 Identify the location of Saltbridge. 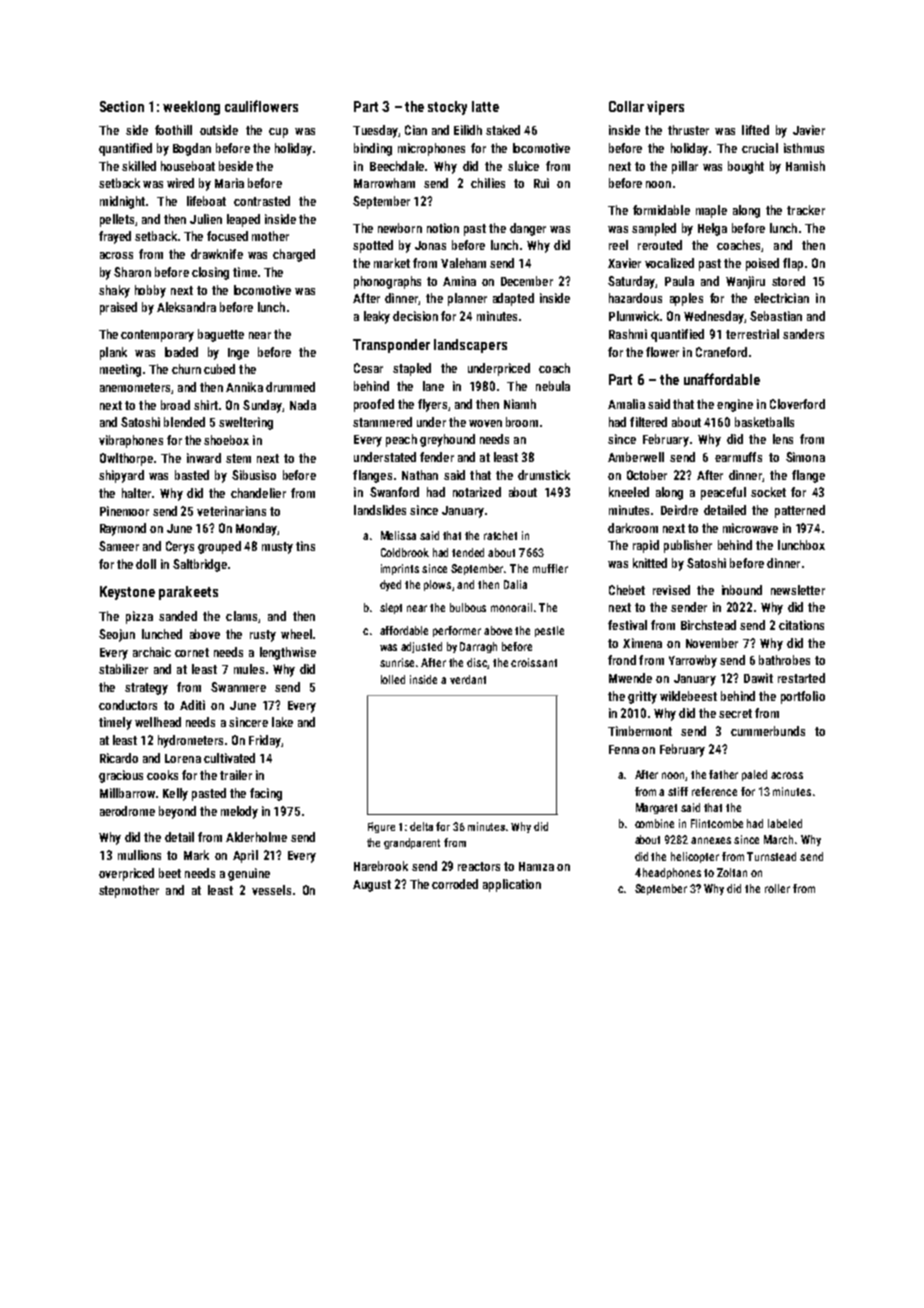
(200, 565).
